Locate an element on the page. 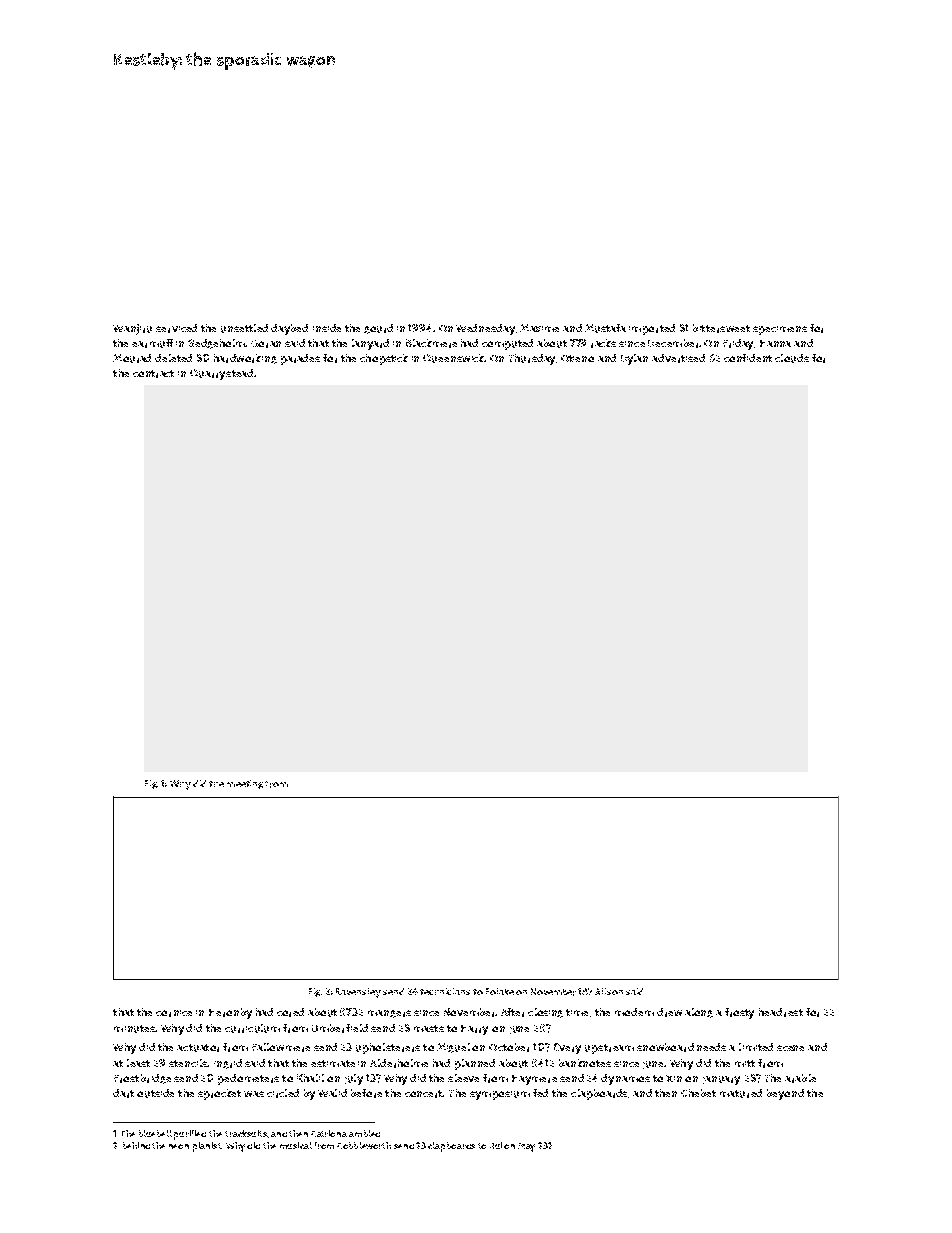 This document has height=1233, width=952. Alison is located at coordinates (609, 991).
